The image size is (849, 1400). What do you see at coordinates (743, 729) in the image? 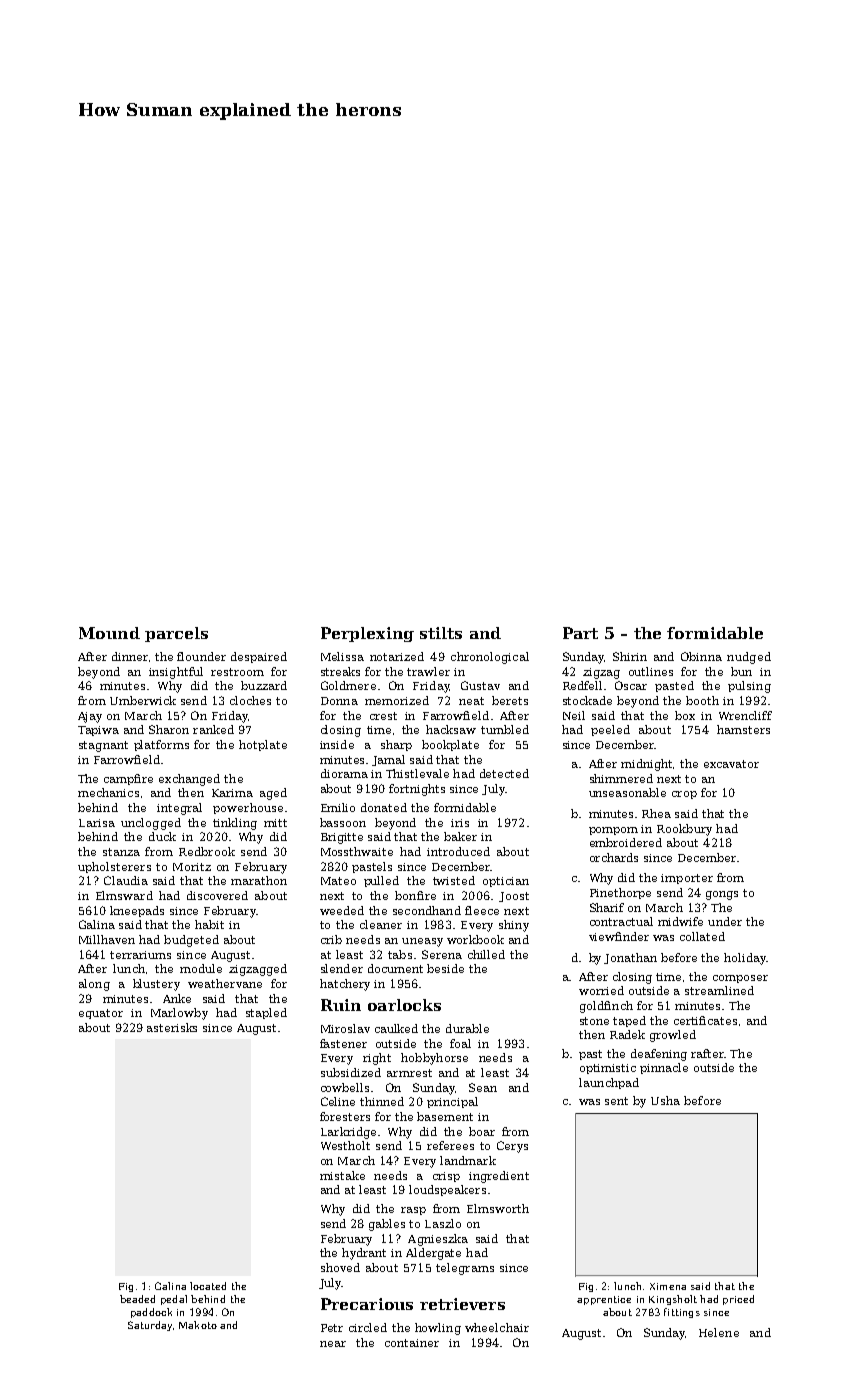
I see `hamsters` at bounding box center [743, 729].
